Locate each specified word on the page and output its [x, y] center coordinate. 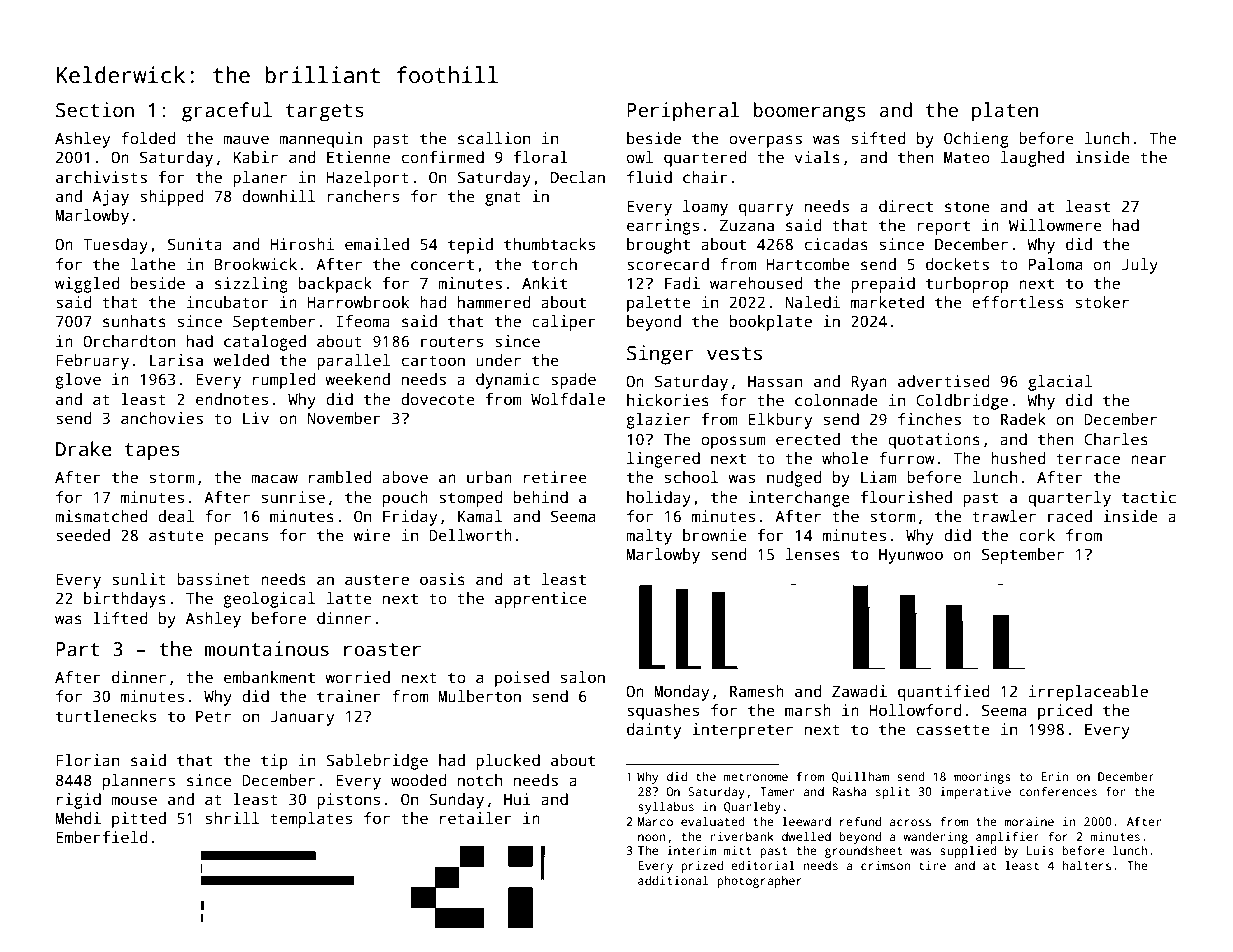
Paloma [1055, 264]
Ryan [869, 383]
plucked [508, 762]
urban [489, 477]
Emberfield [101, 837]
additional [673, 880]
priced [1065, 712]
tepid [470, 246]
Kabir [256, 157]
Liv [256, 418]
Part [77, 649]
